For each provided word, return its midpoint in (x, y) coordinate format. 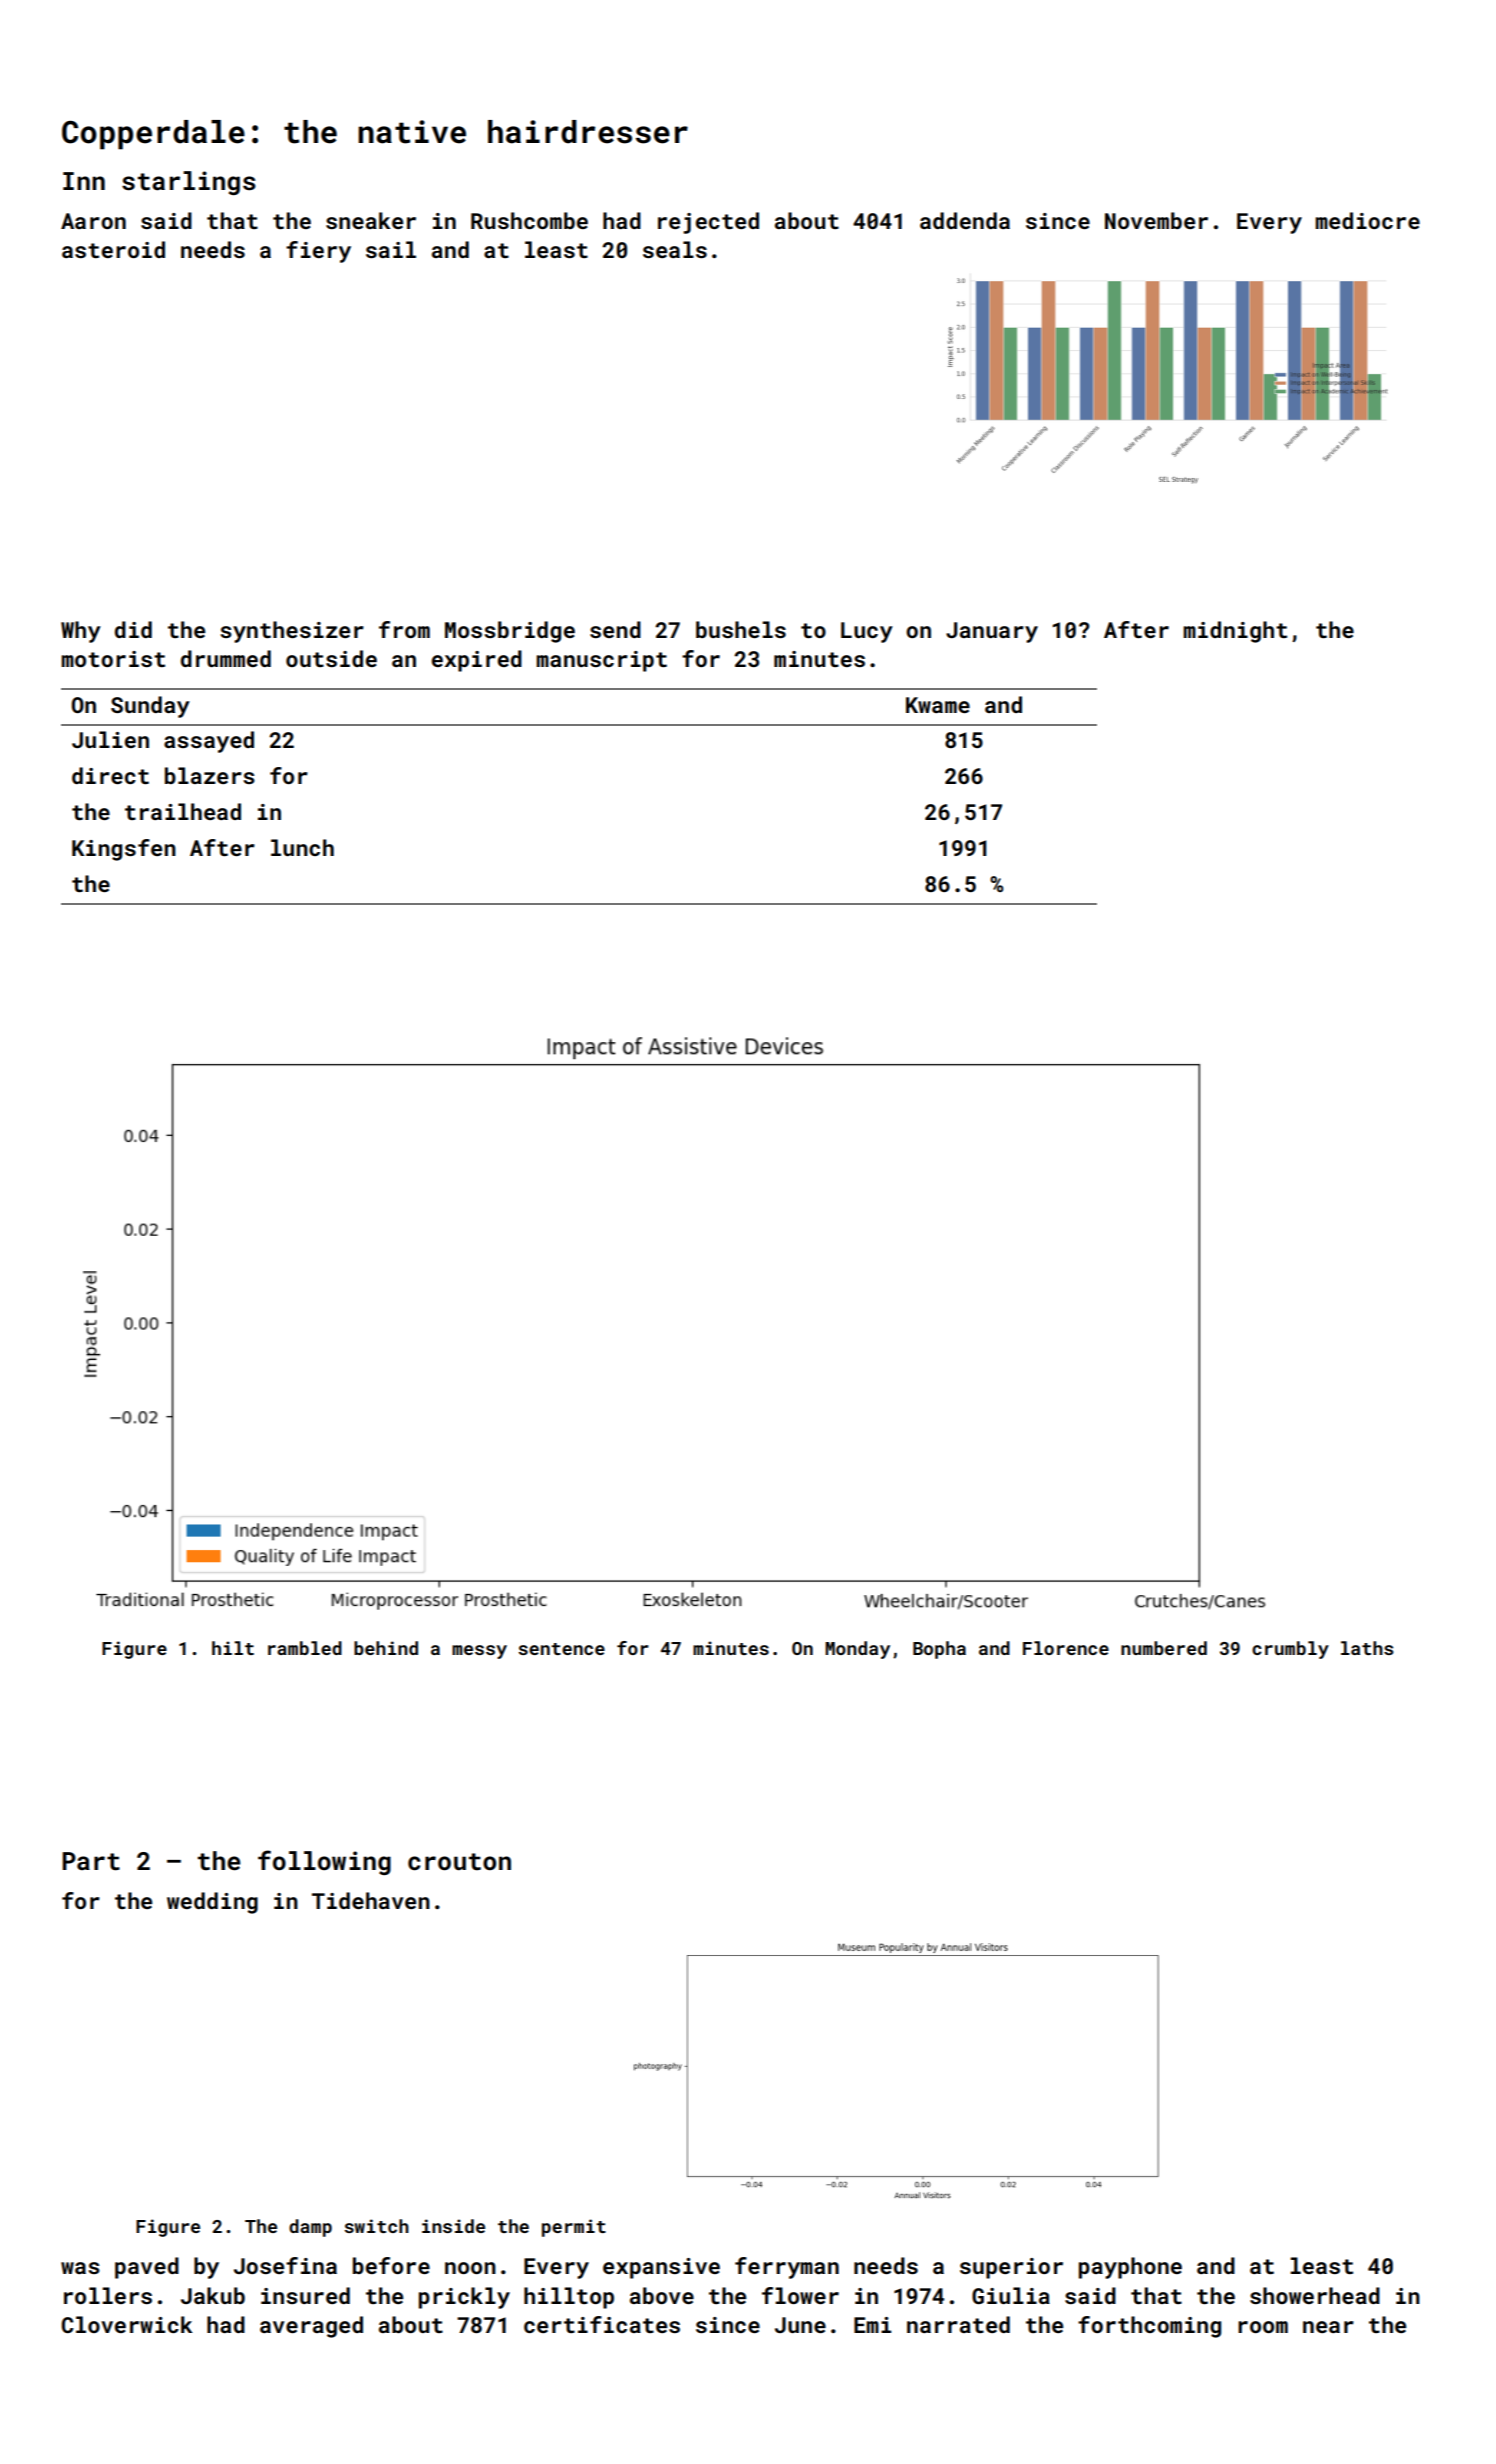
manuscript (601, 661)
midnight (1235, 632)
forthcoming (1149, 2327)
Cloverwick (127, 2324)
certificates (602, 2324)
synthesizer (292, 632)
